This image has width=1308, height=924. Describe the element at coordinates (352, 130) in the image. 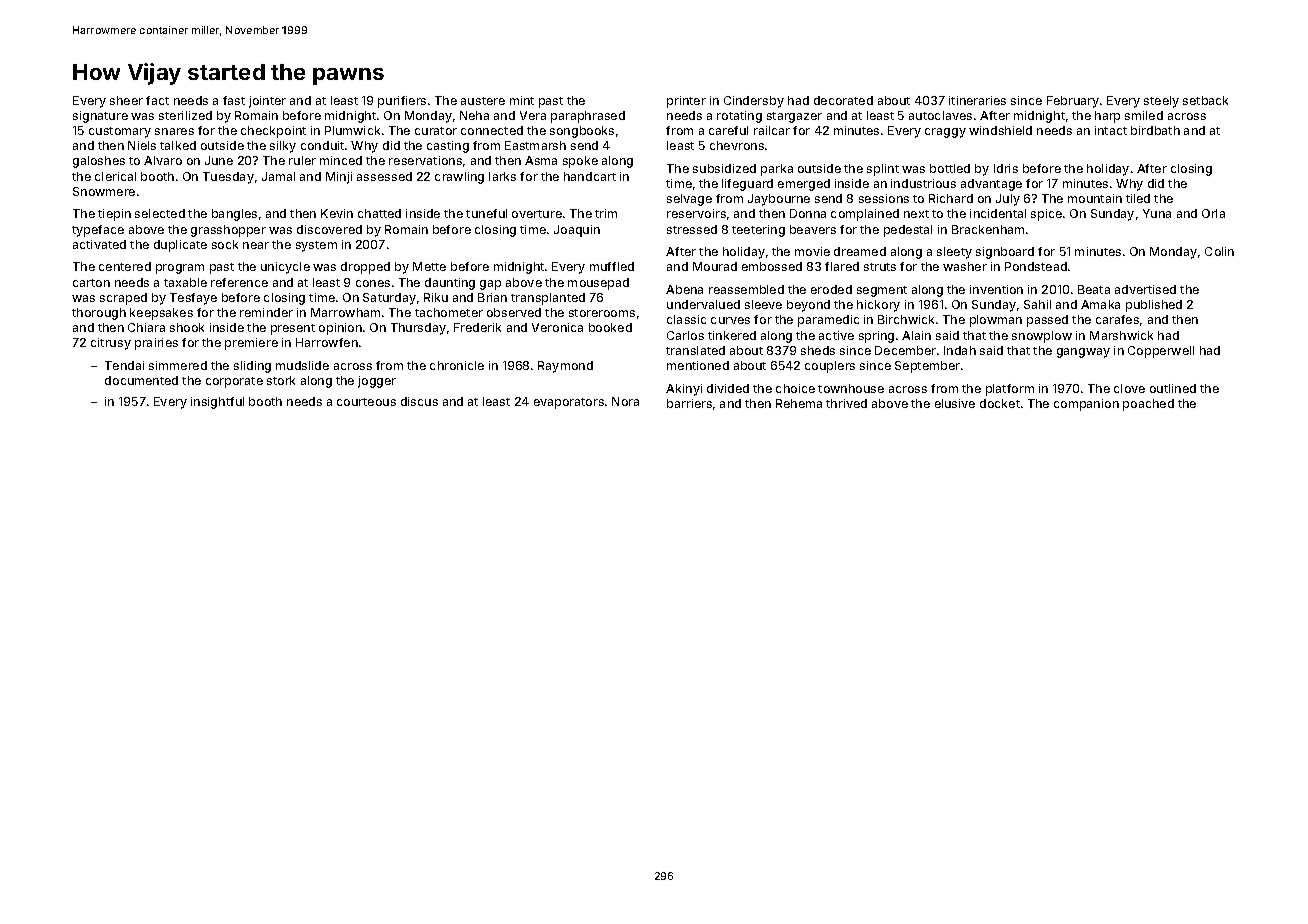

I see `Plumwick` at that location.
